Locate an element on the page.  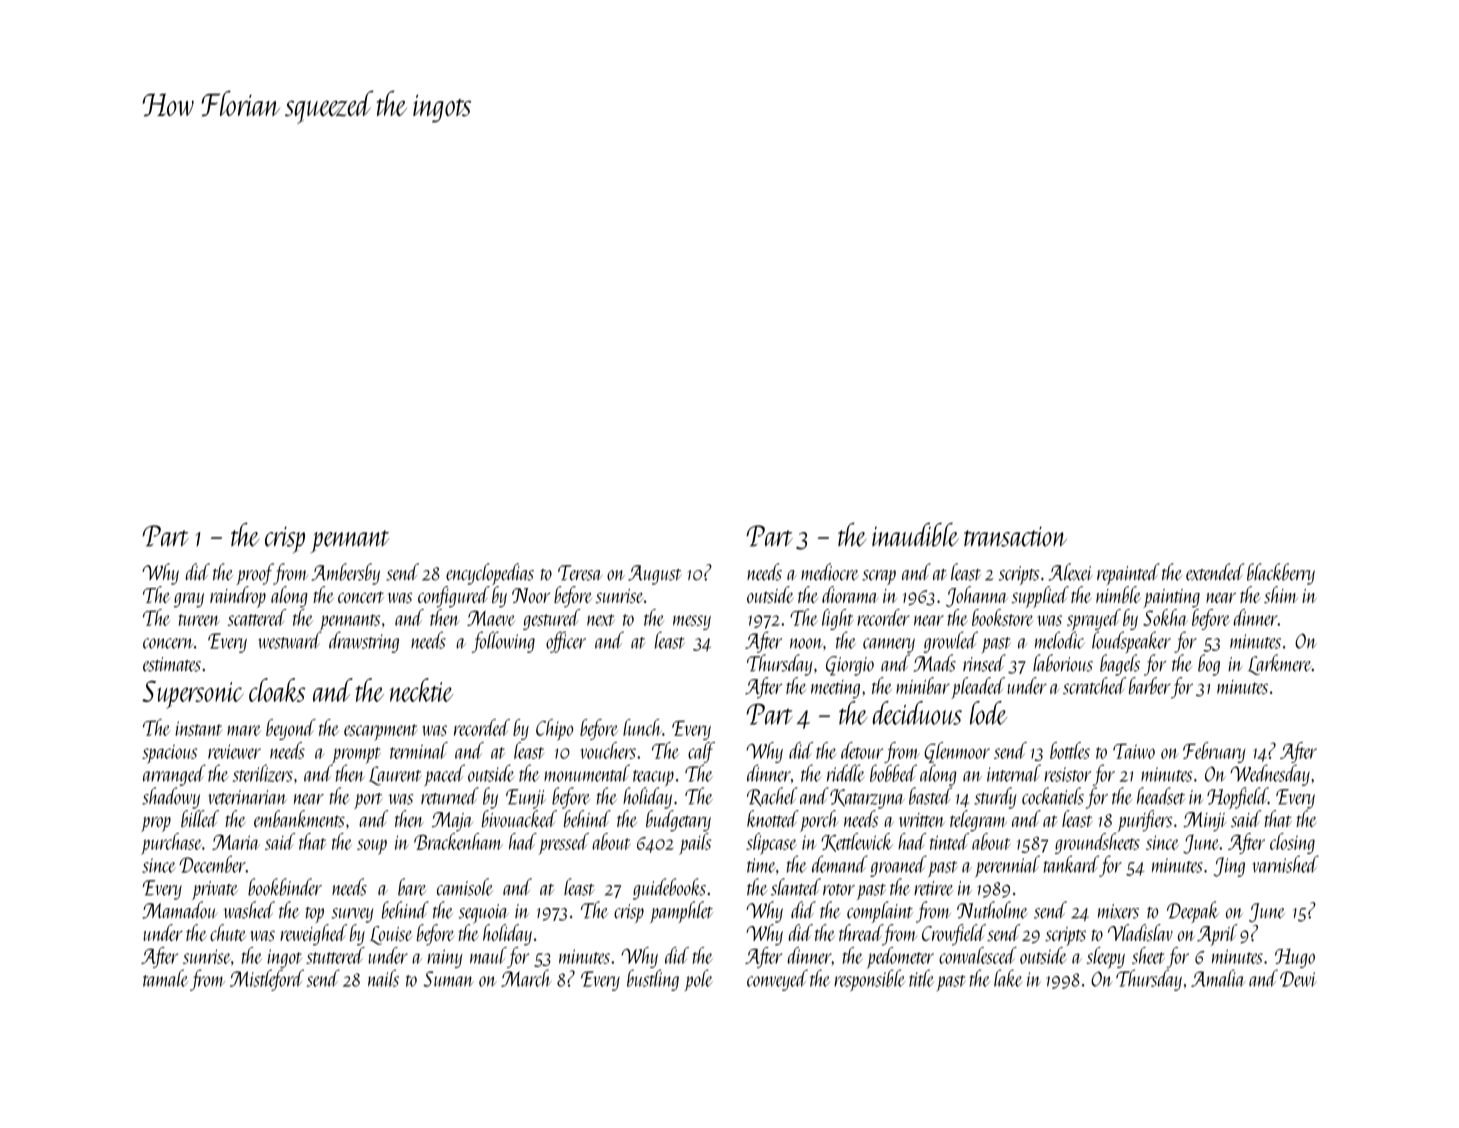
Deepak is located at coordinates (1193, 912).
